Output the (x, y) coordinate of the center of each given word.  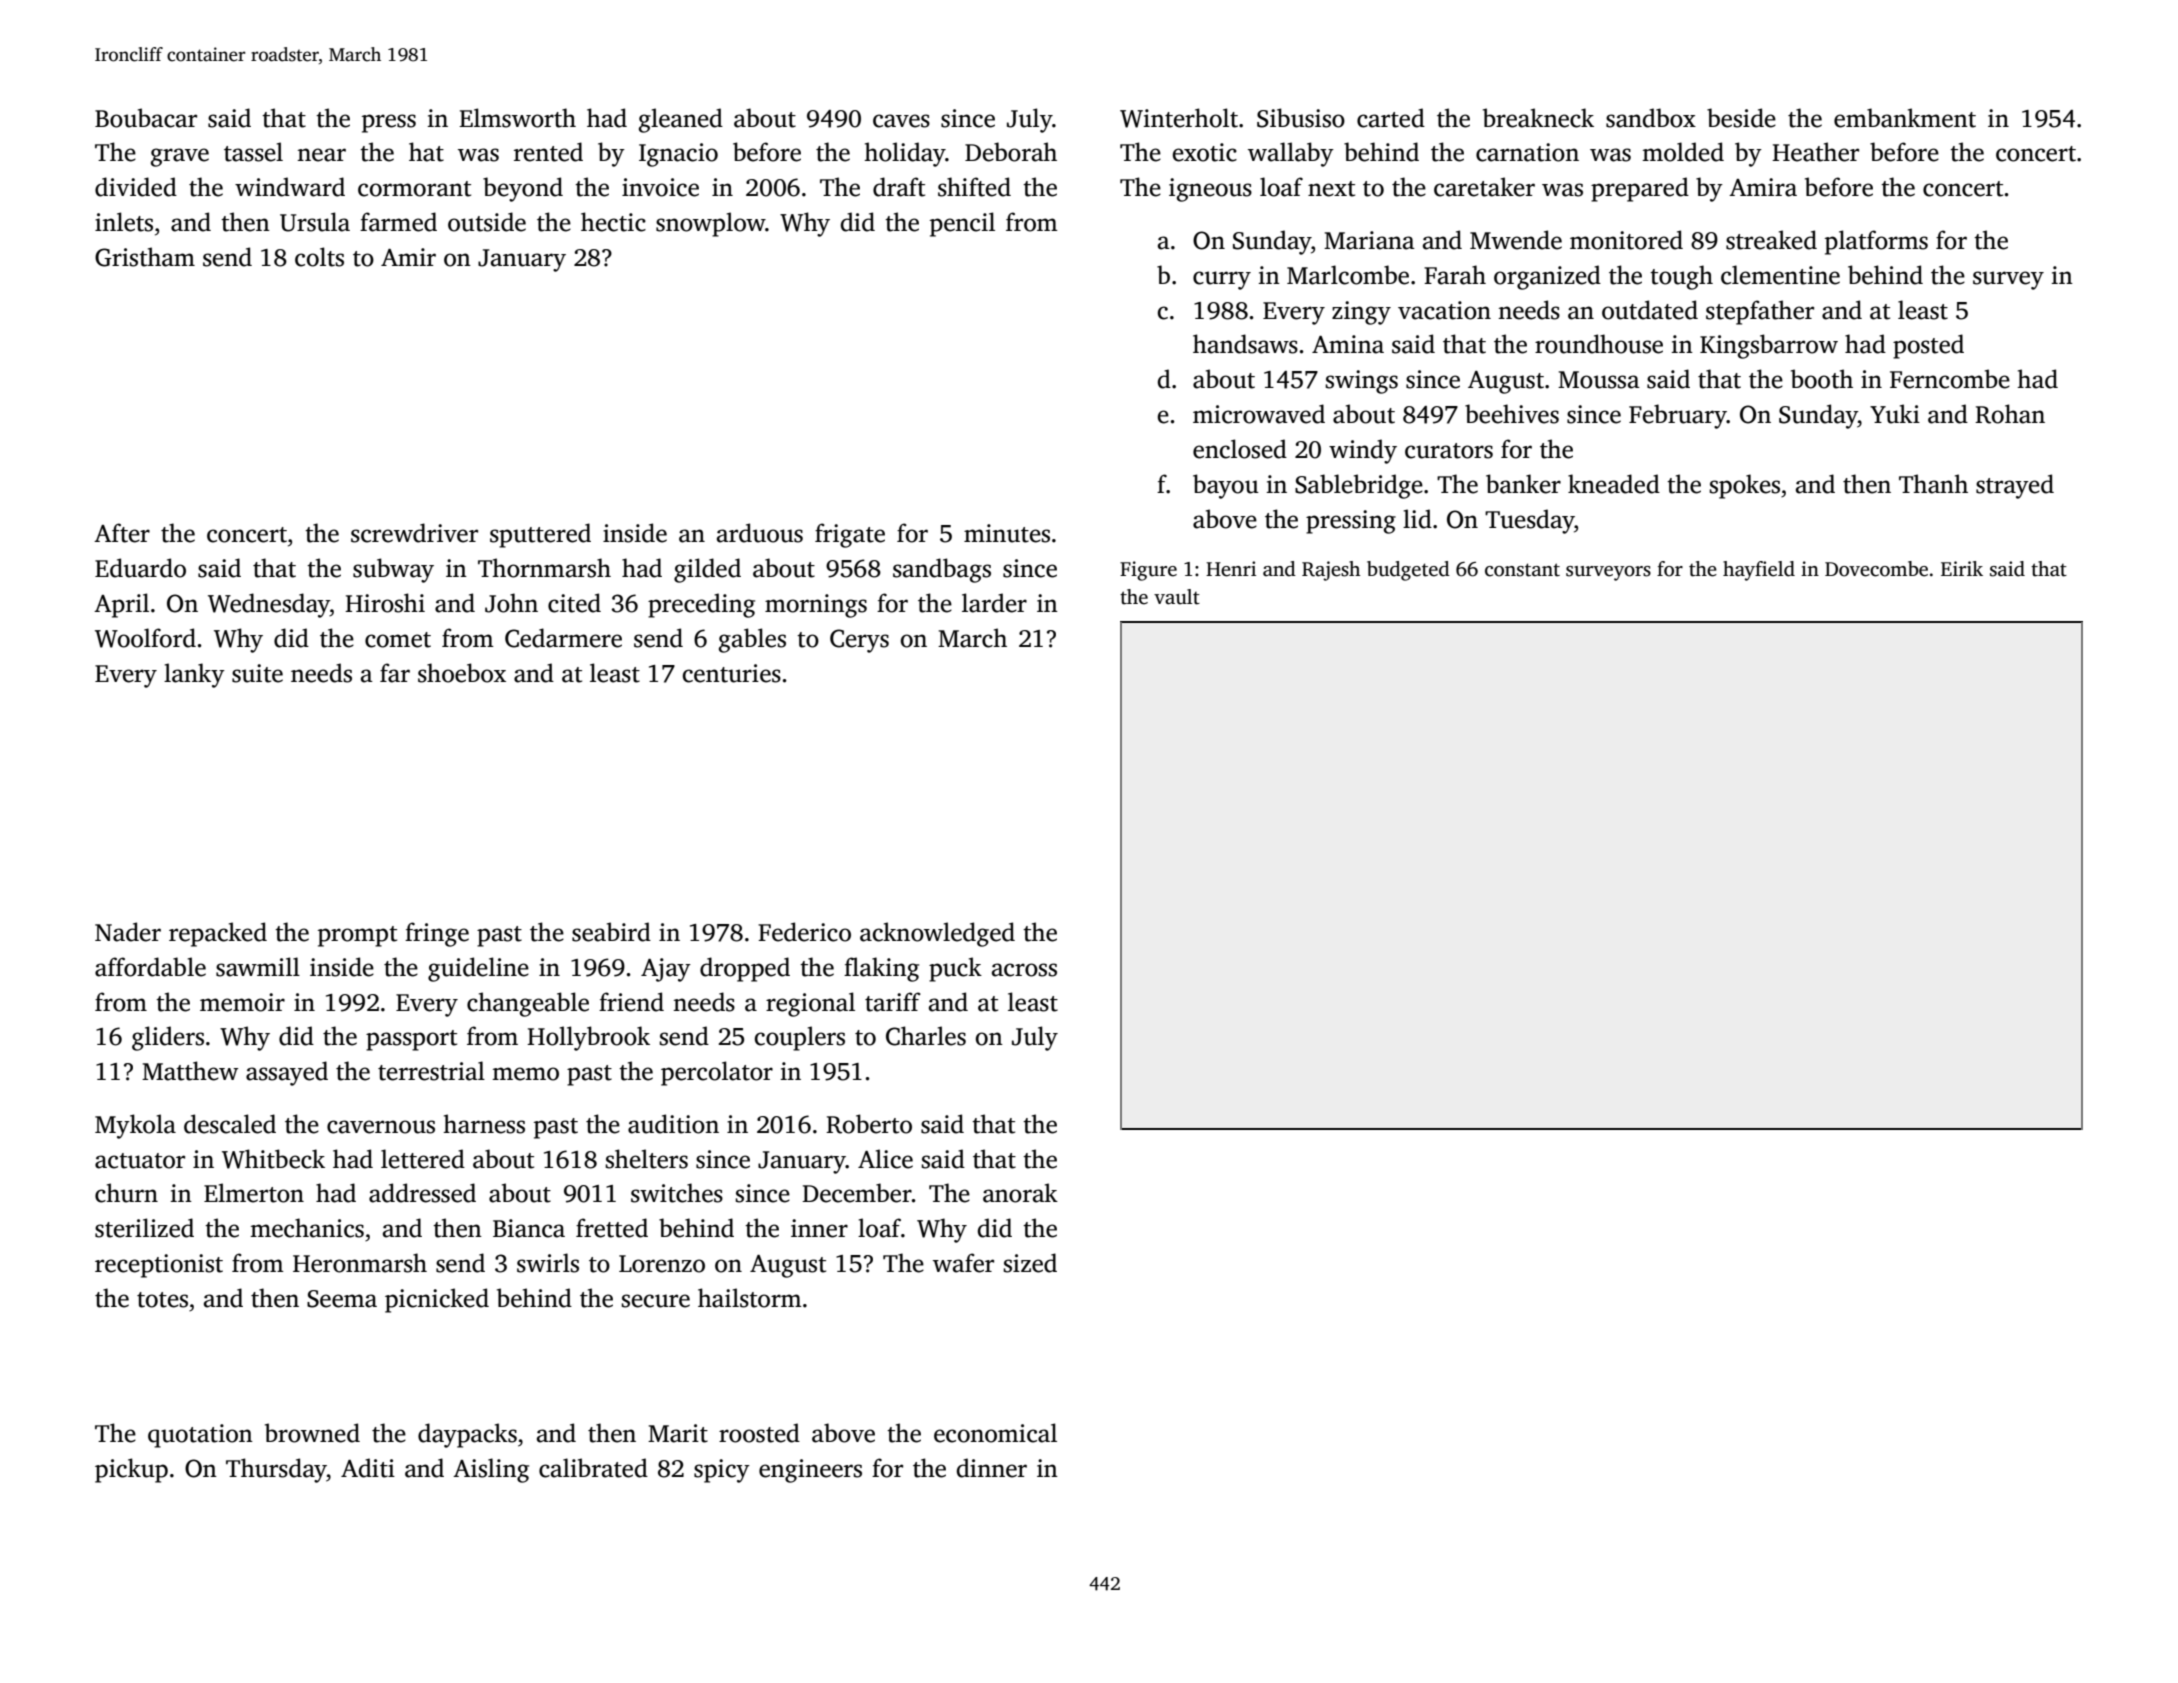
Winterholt (1179, 118)
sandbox (1651, 118)
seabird (611, 932)
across (1024, 970)
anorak (1020, 1193)
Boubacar (146, 118)
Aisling (491, 1470)
